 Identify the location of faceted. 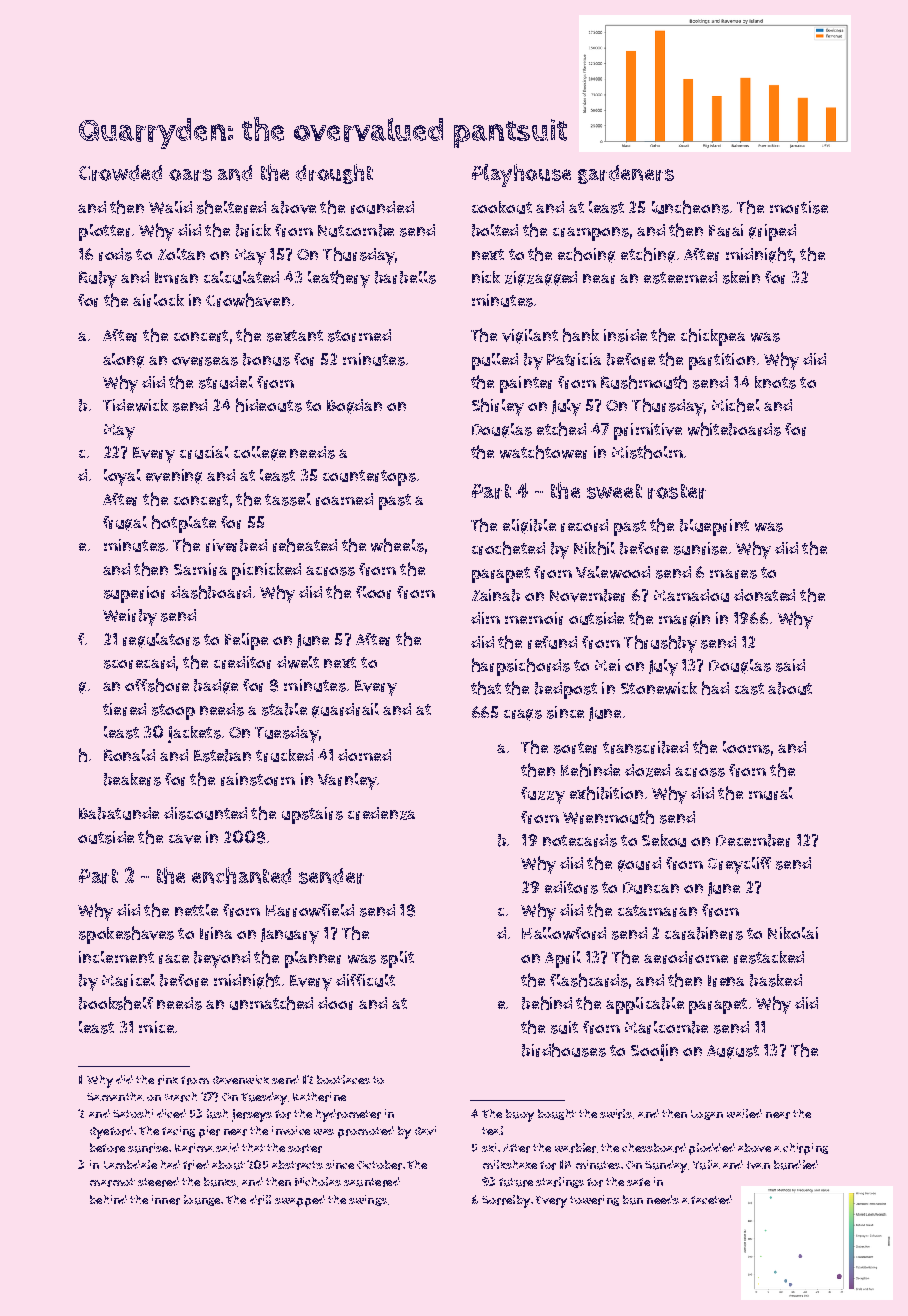
(711, 1199).
